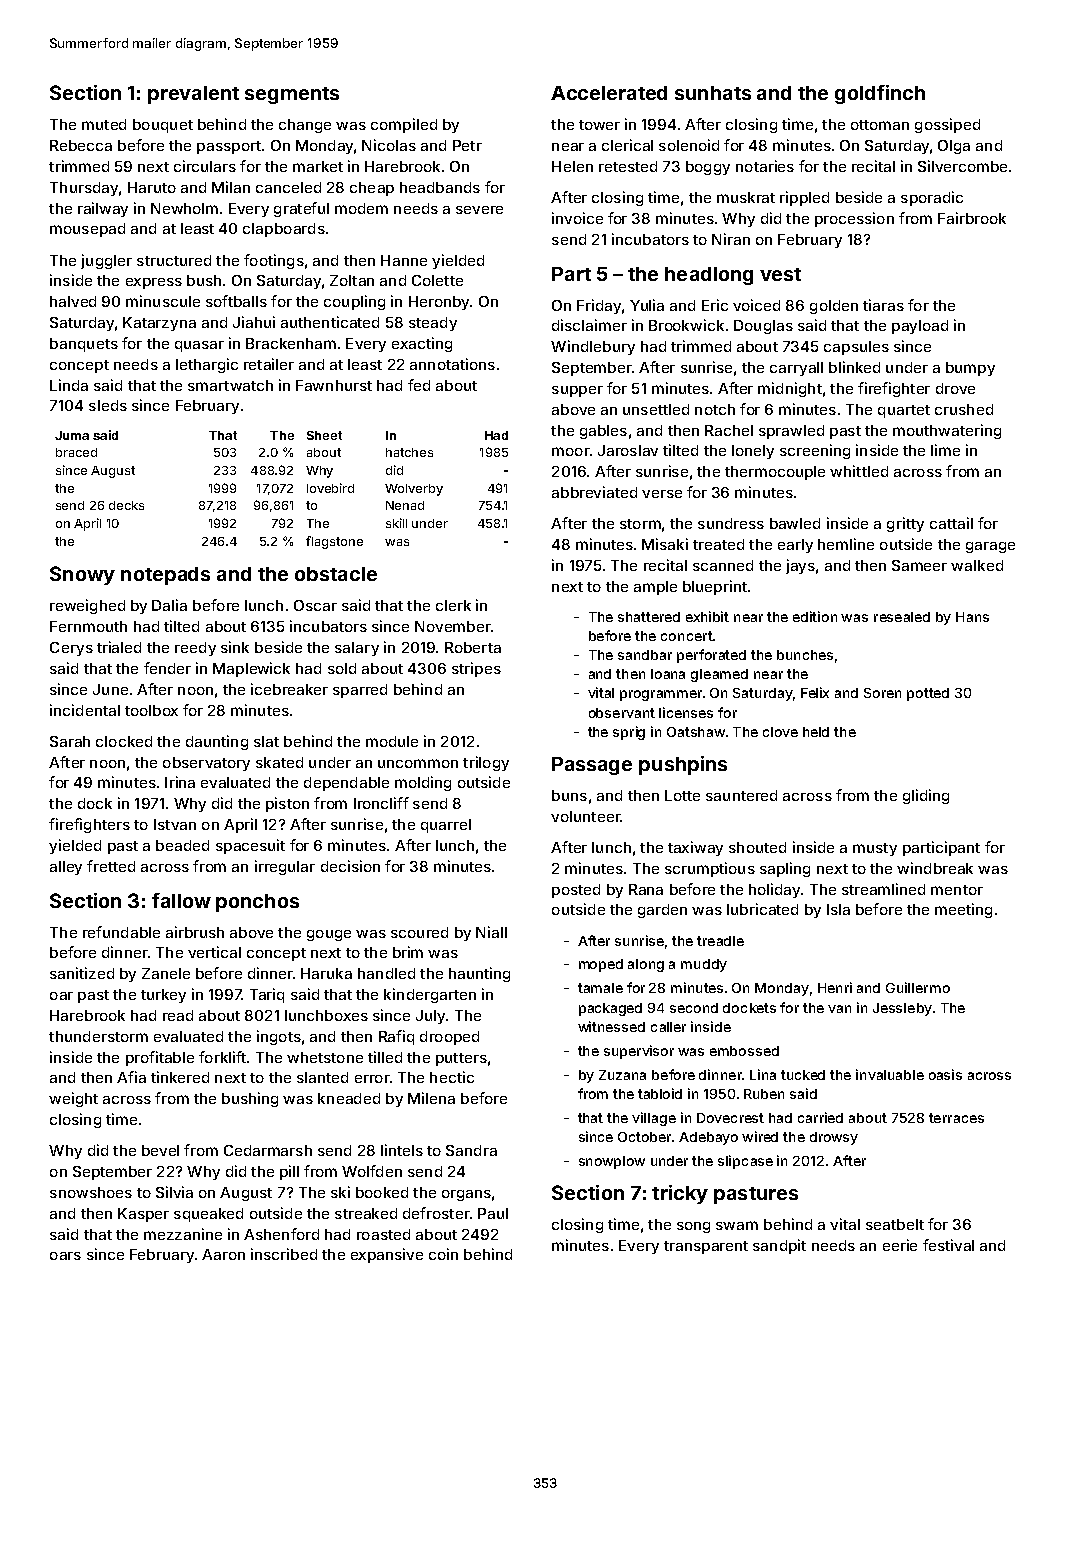  What do you see at coordinates (647, 305) in the screenshot?
I see `Yulia` at bounding box center [647, 305].
